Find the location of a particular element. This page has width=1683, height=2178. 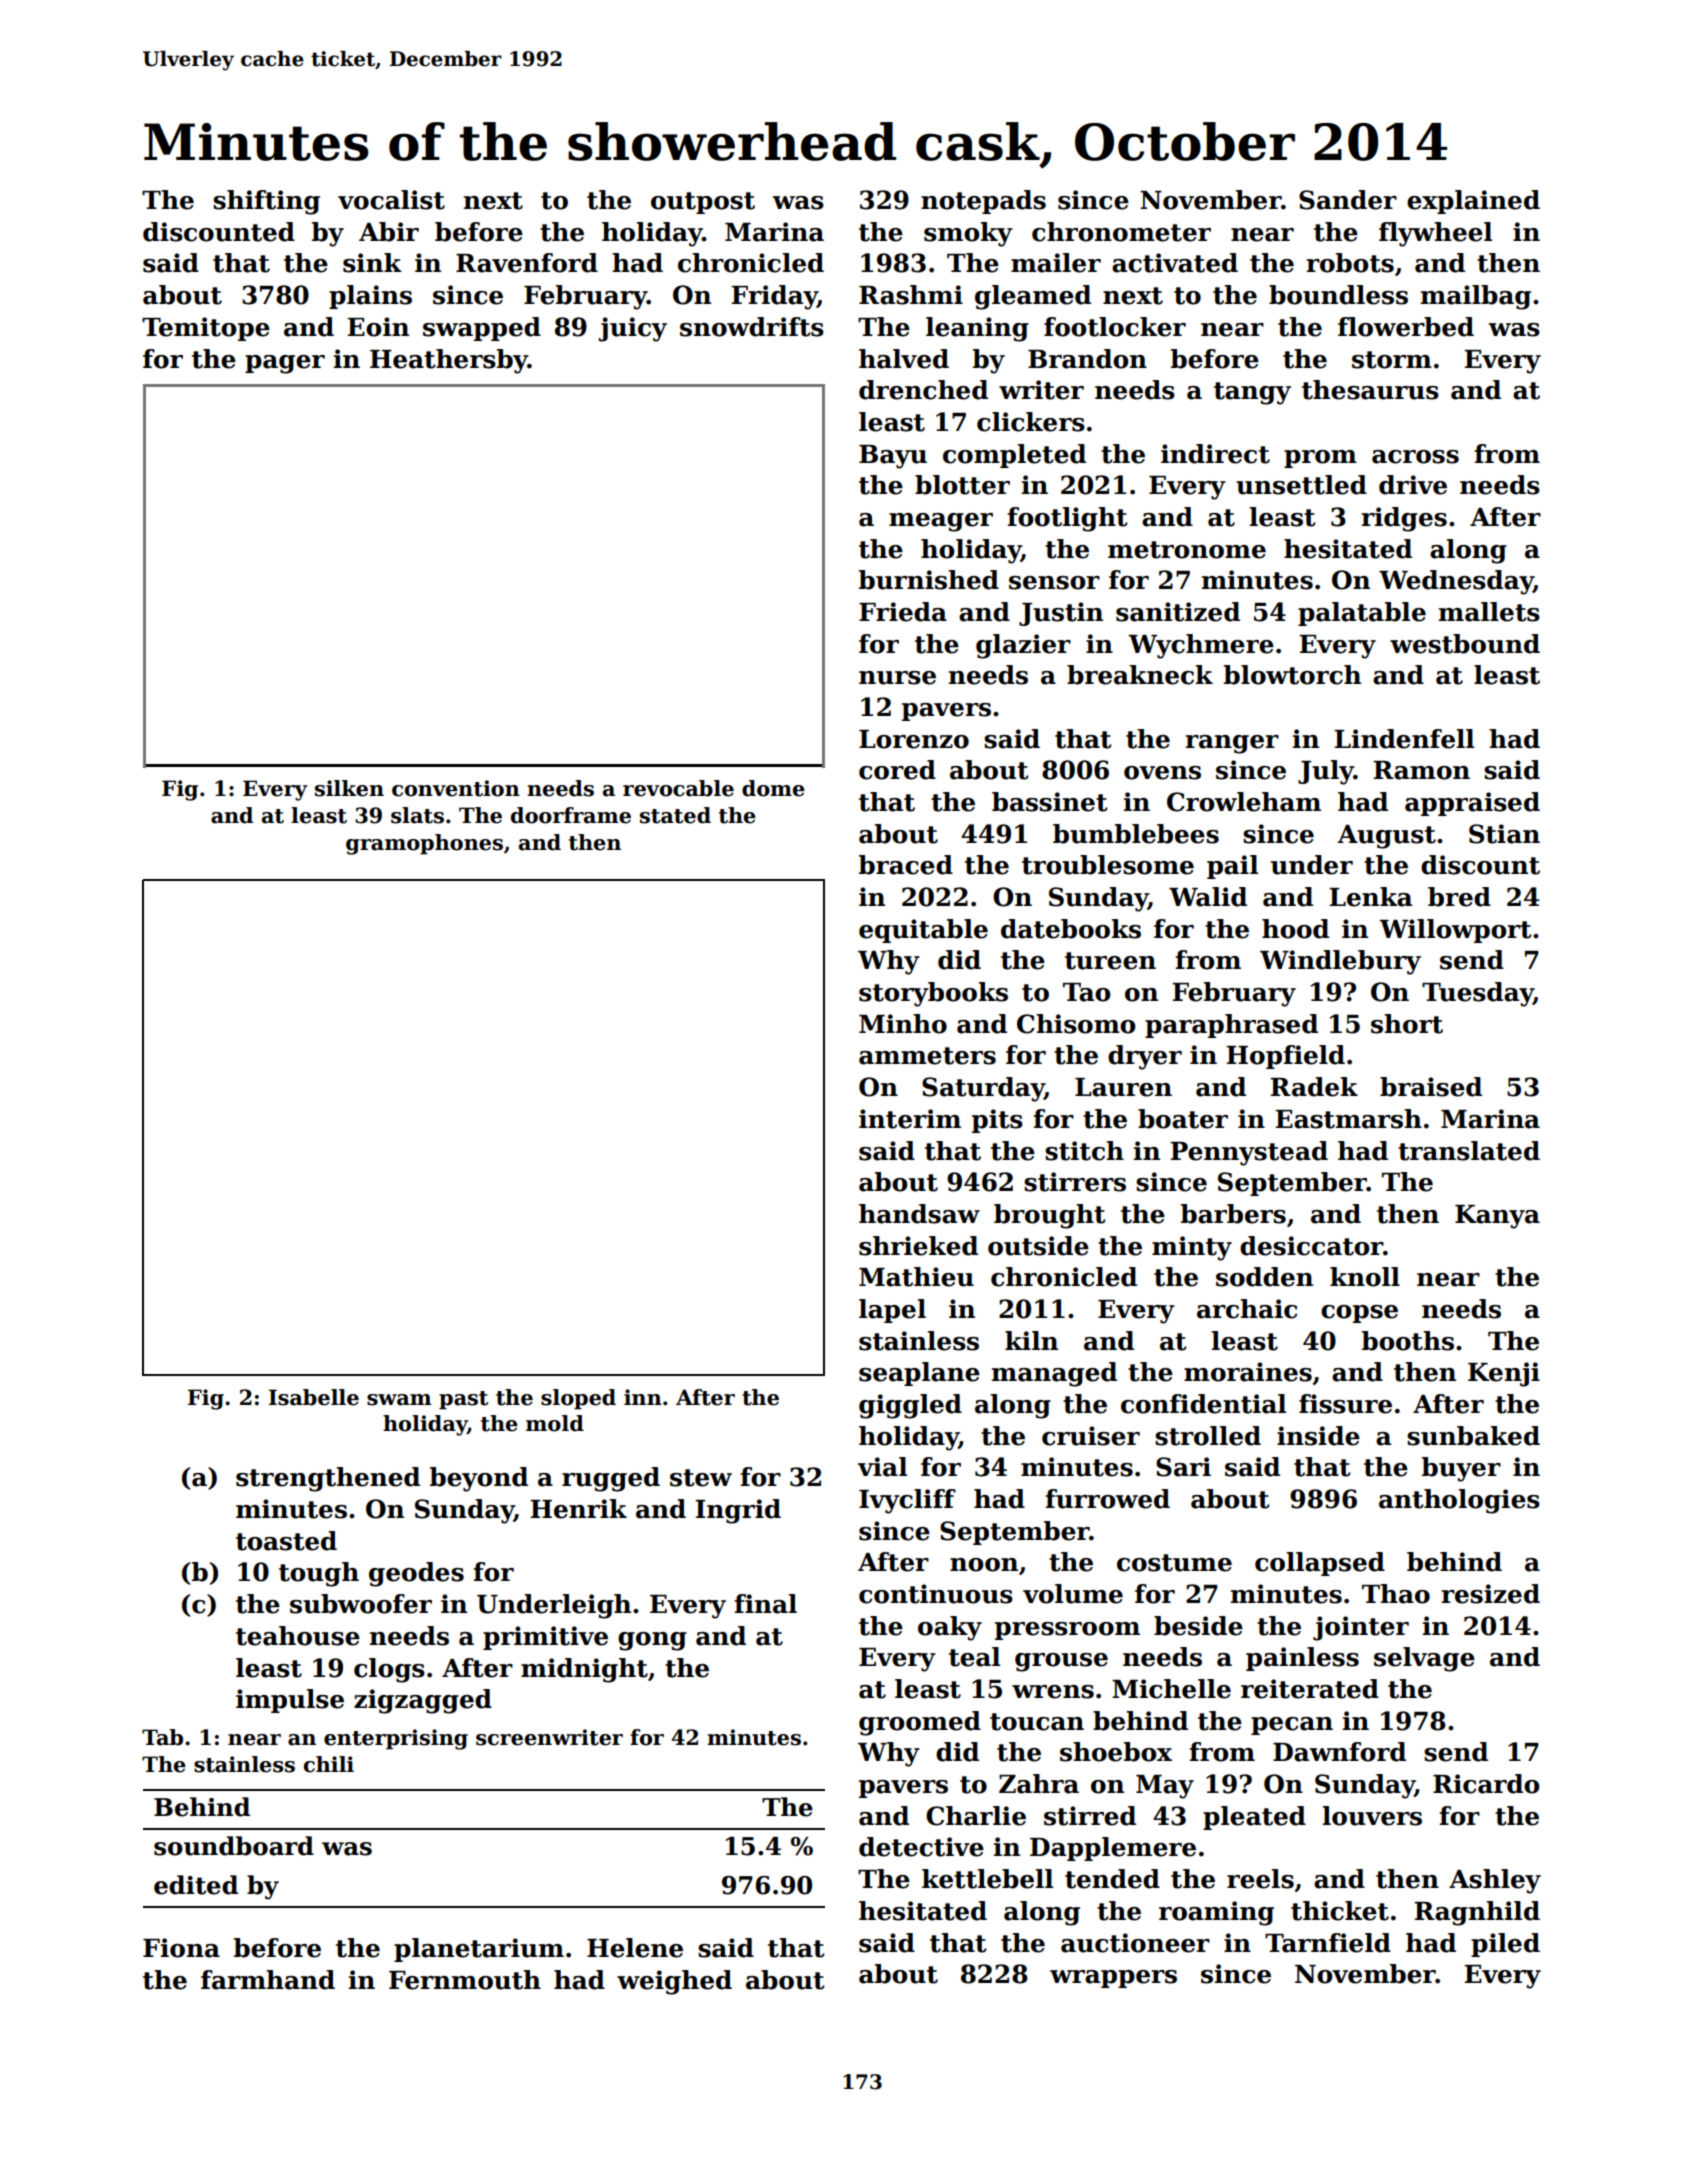

past is located at coordinates (463, 1400).
